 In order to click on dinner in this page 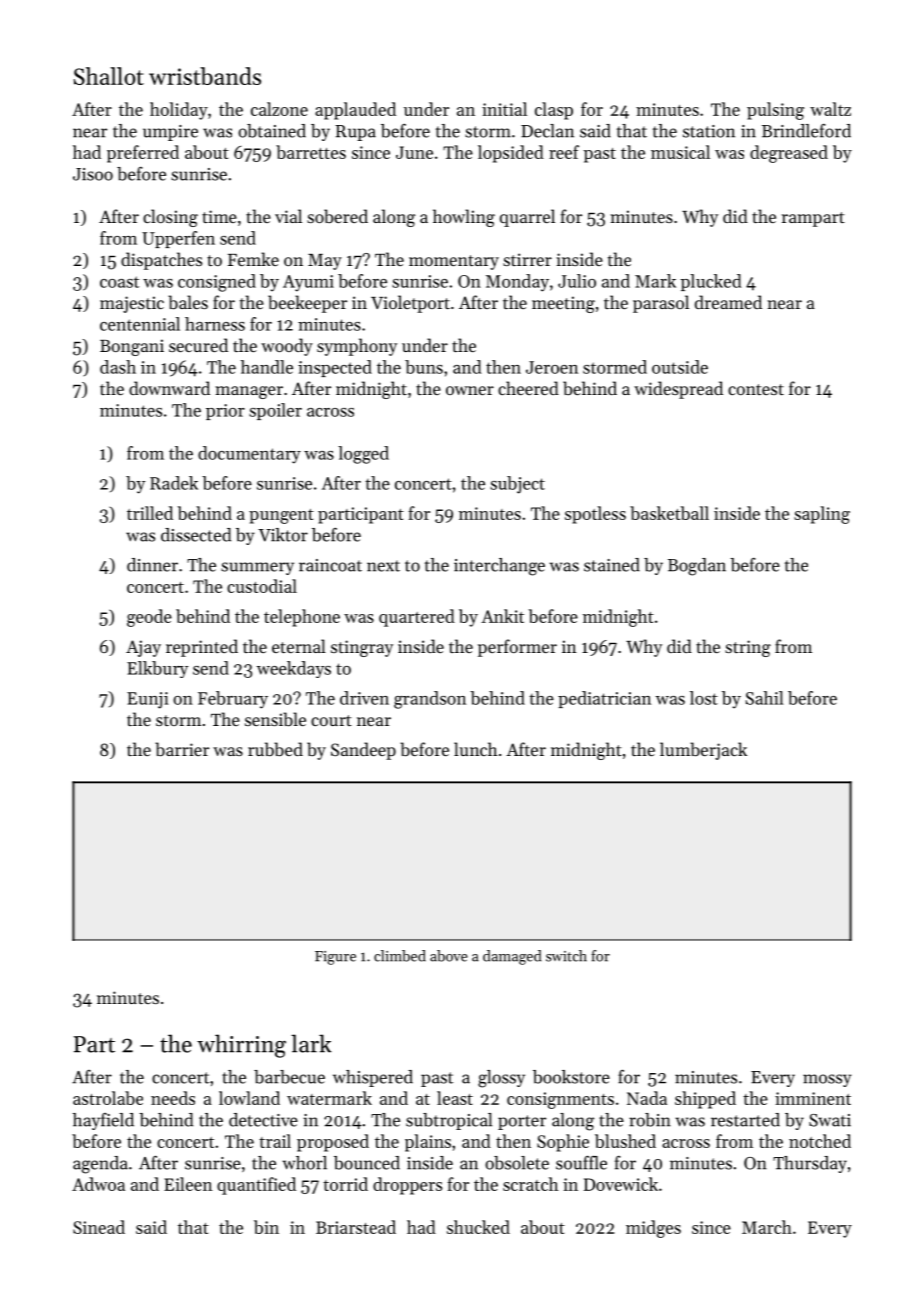, I will do `click(152, 565)`.
